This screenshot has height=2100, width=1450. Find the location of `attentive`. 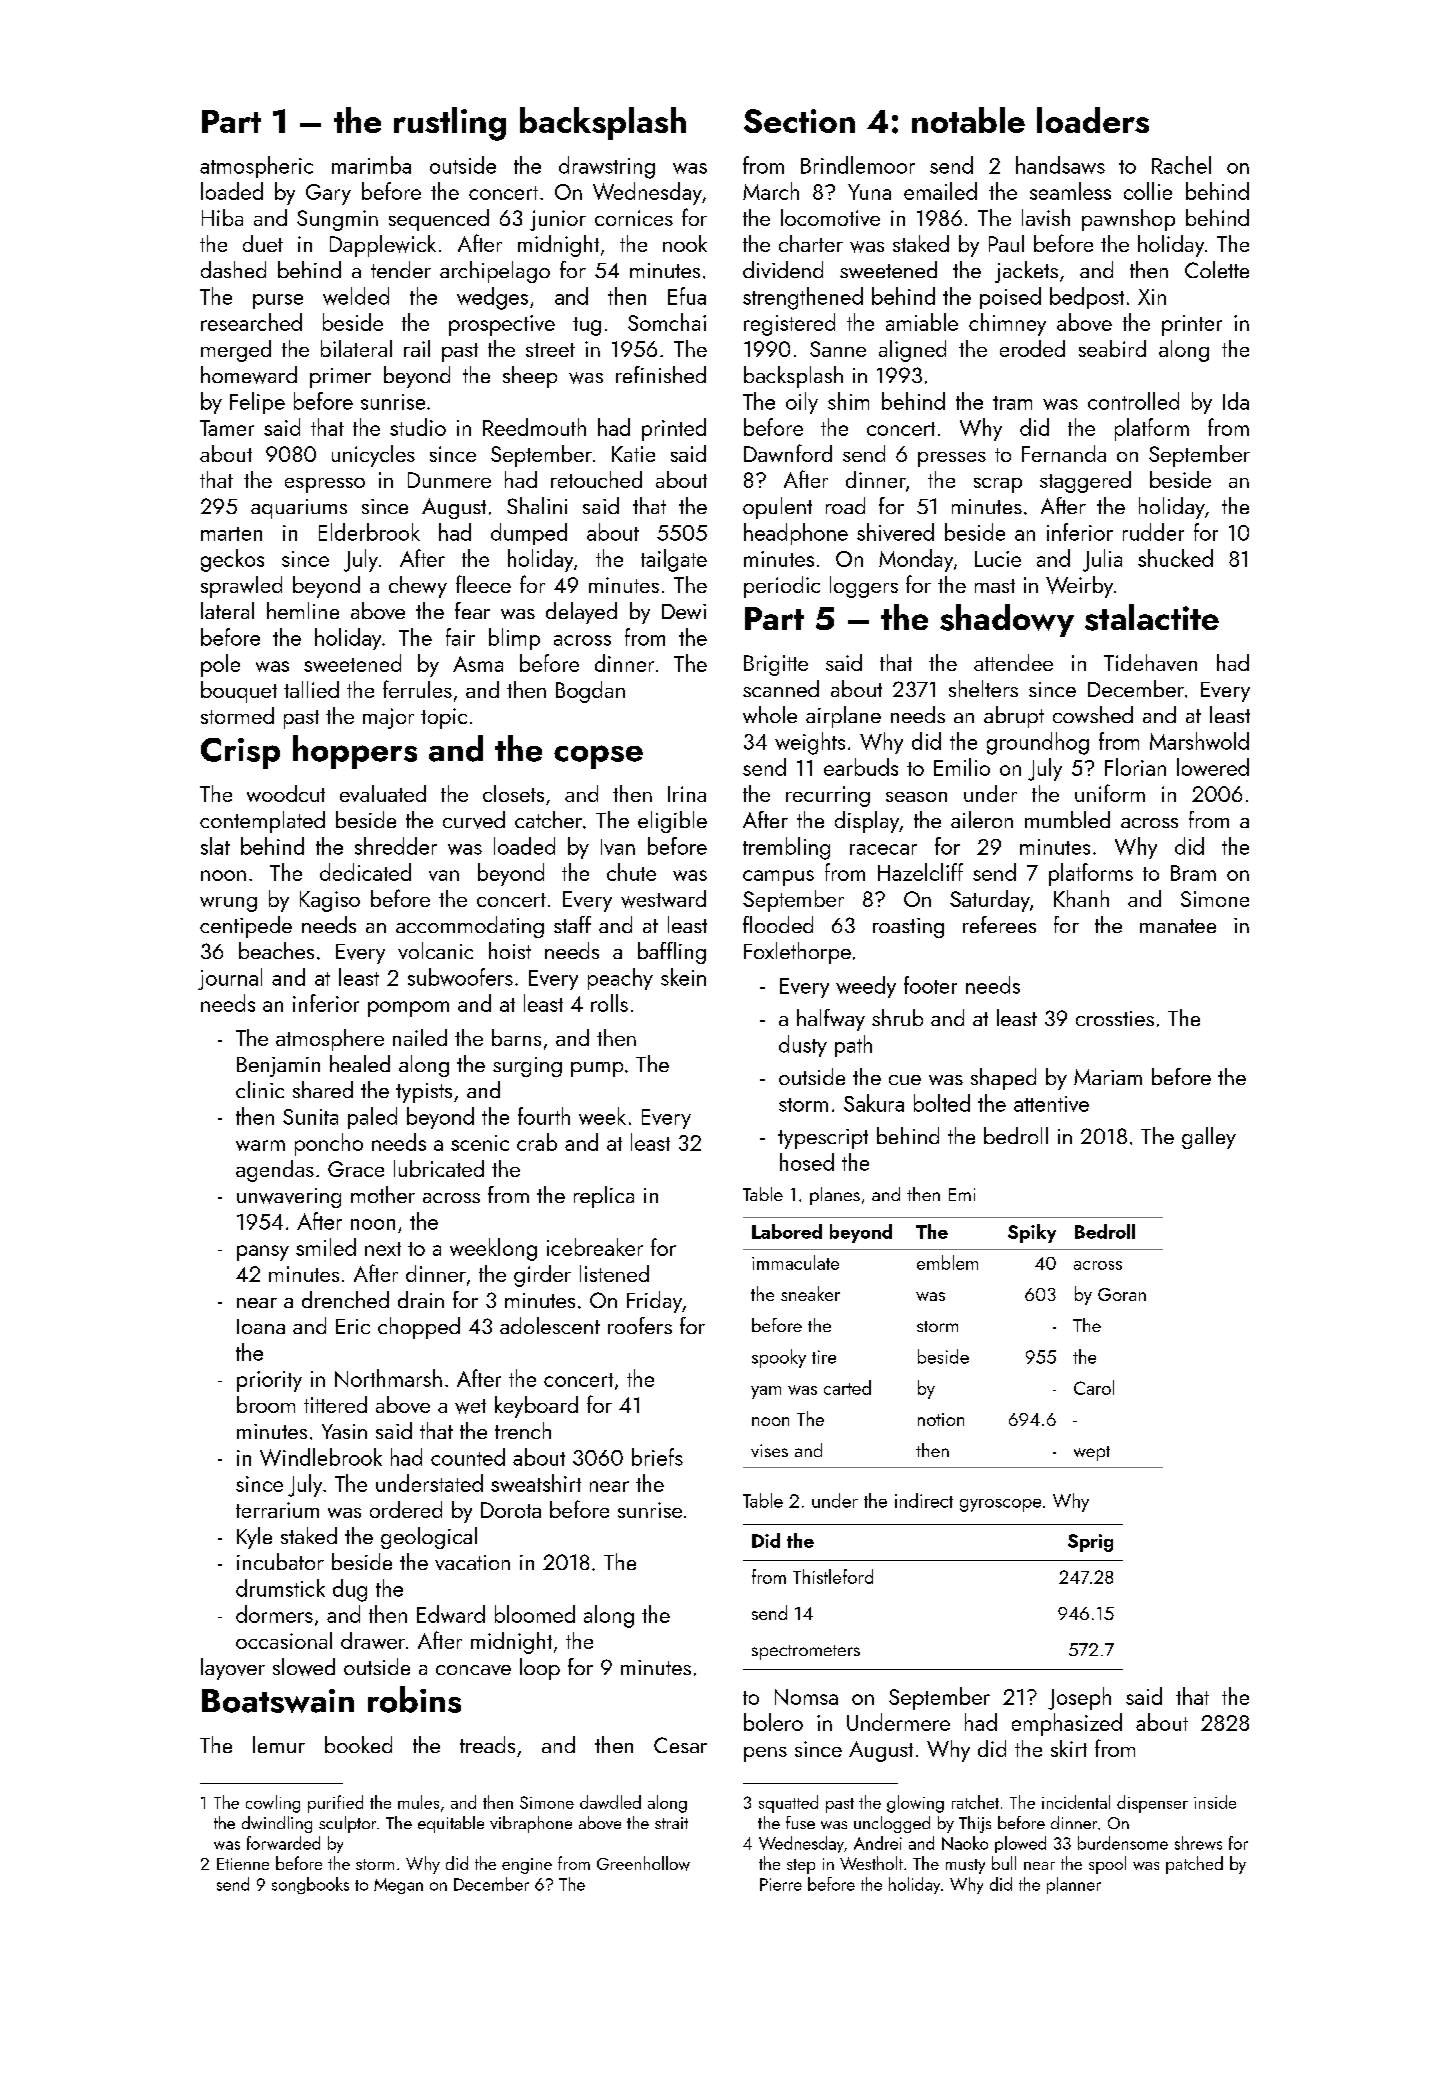

attentive is located at coordinates (1051, 1104).
